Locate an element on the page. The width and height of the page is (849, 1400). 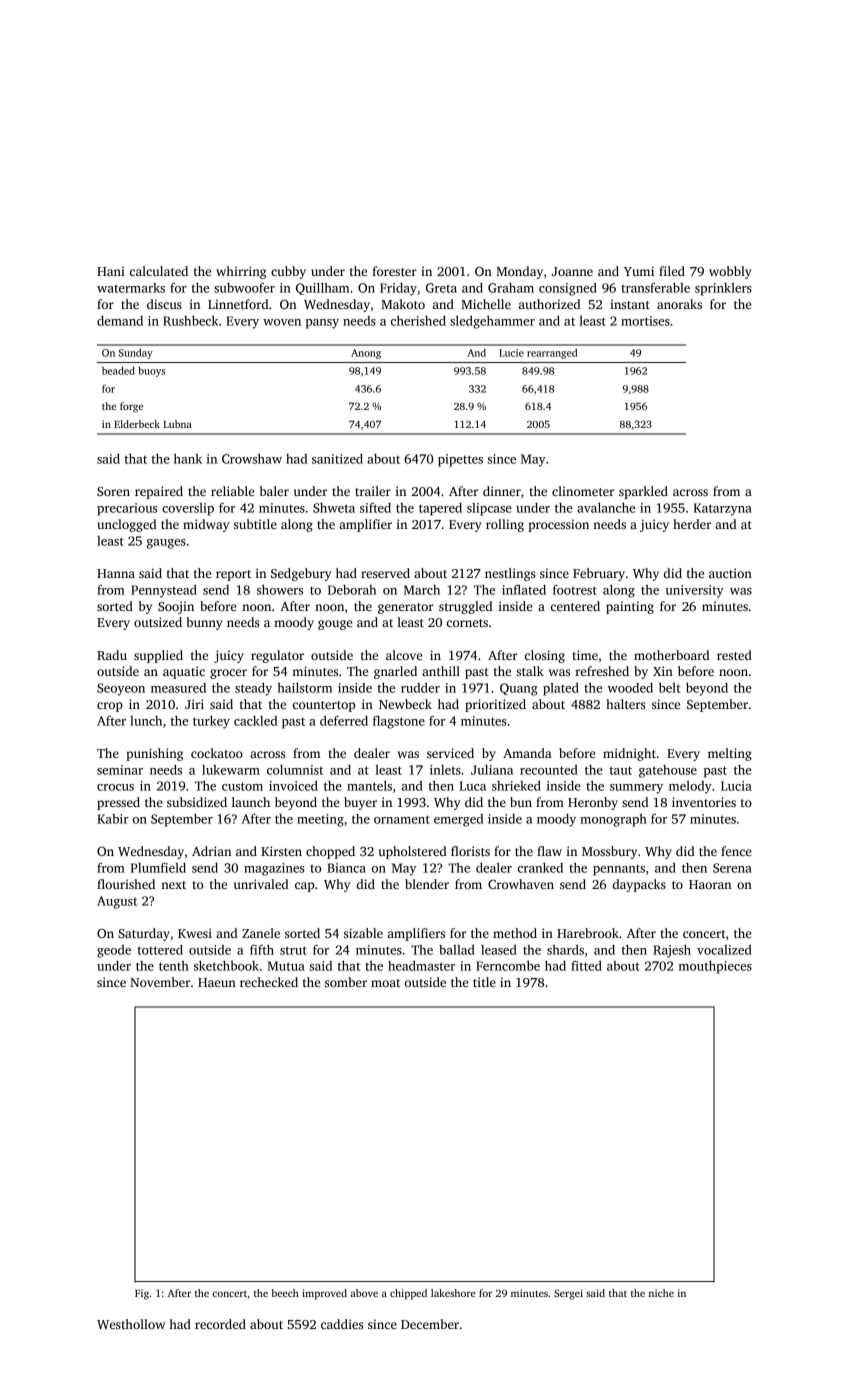
forester is located at coordinates (394, 271).
